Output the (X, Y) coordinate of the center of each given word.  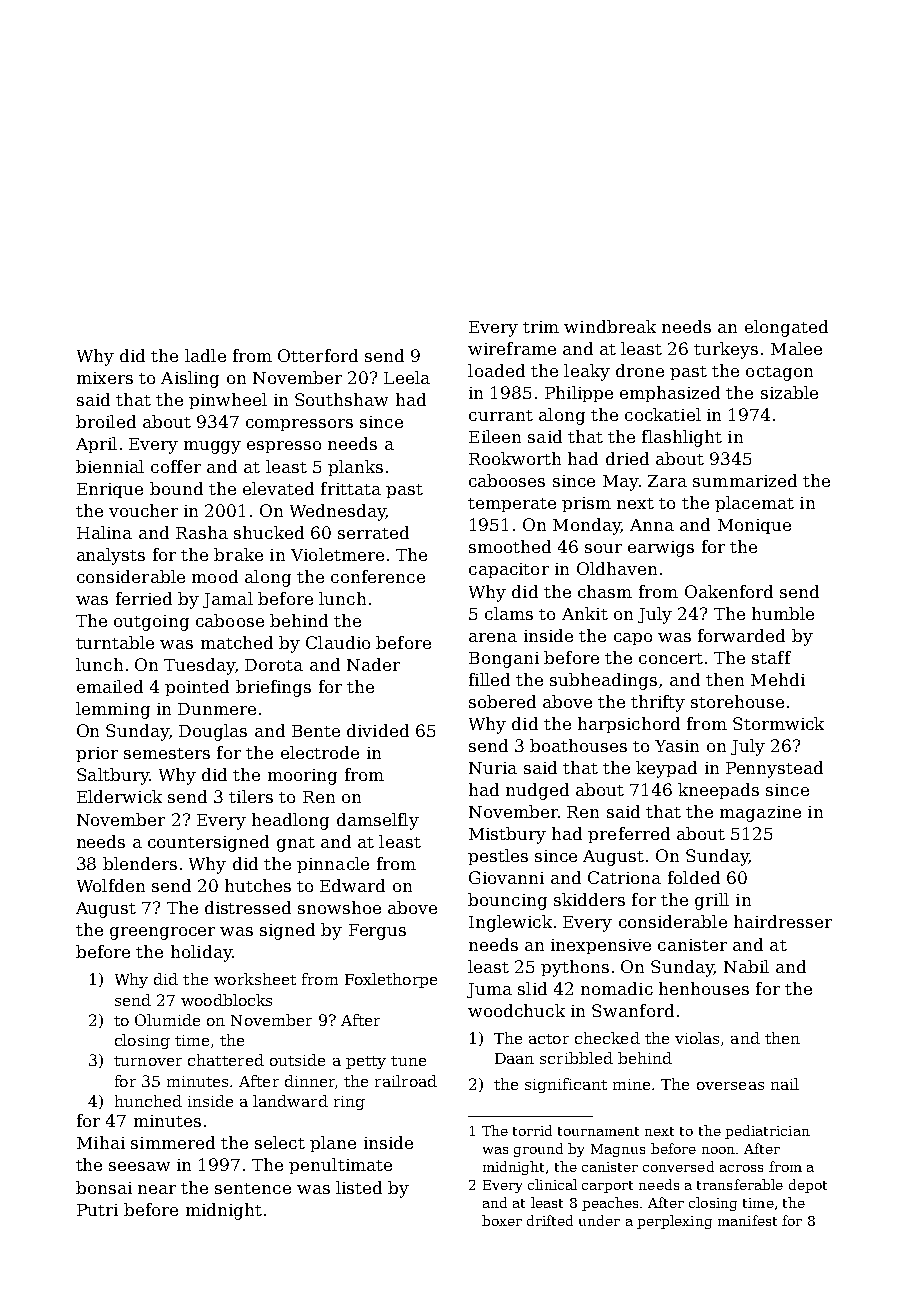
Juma (489, 990)
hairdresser (783, 921)
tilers (251, 796)
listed (359, 1187)
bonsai (104, 1187)
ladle (205, 355)
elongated (786, 328)
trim (541, 327)
